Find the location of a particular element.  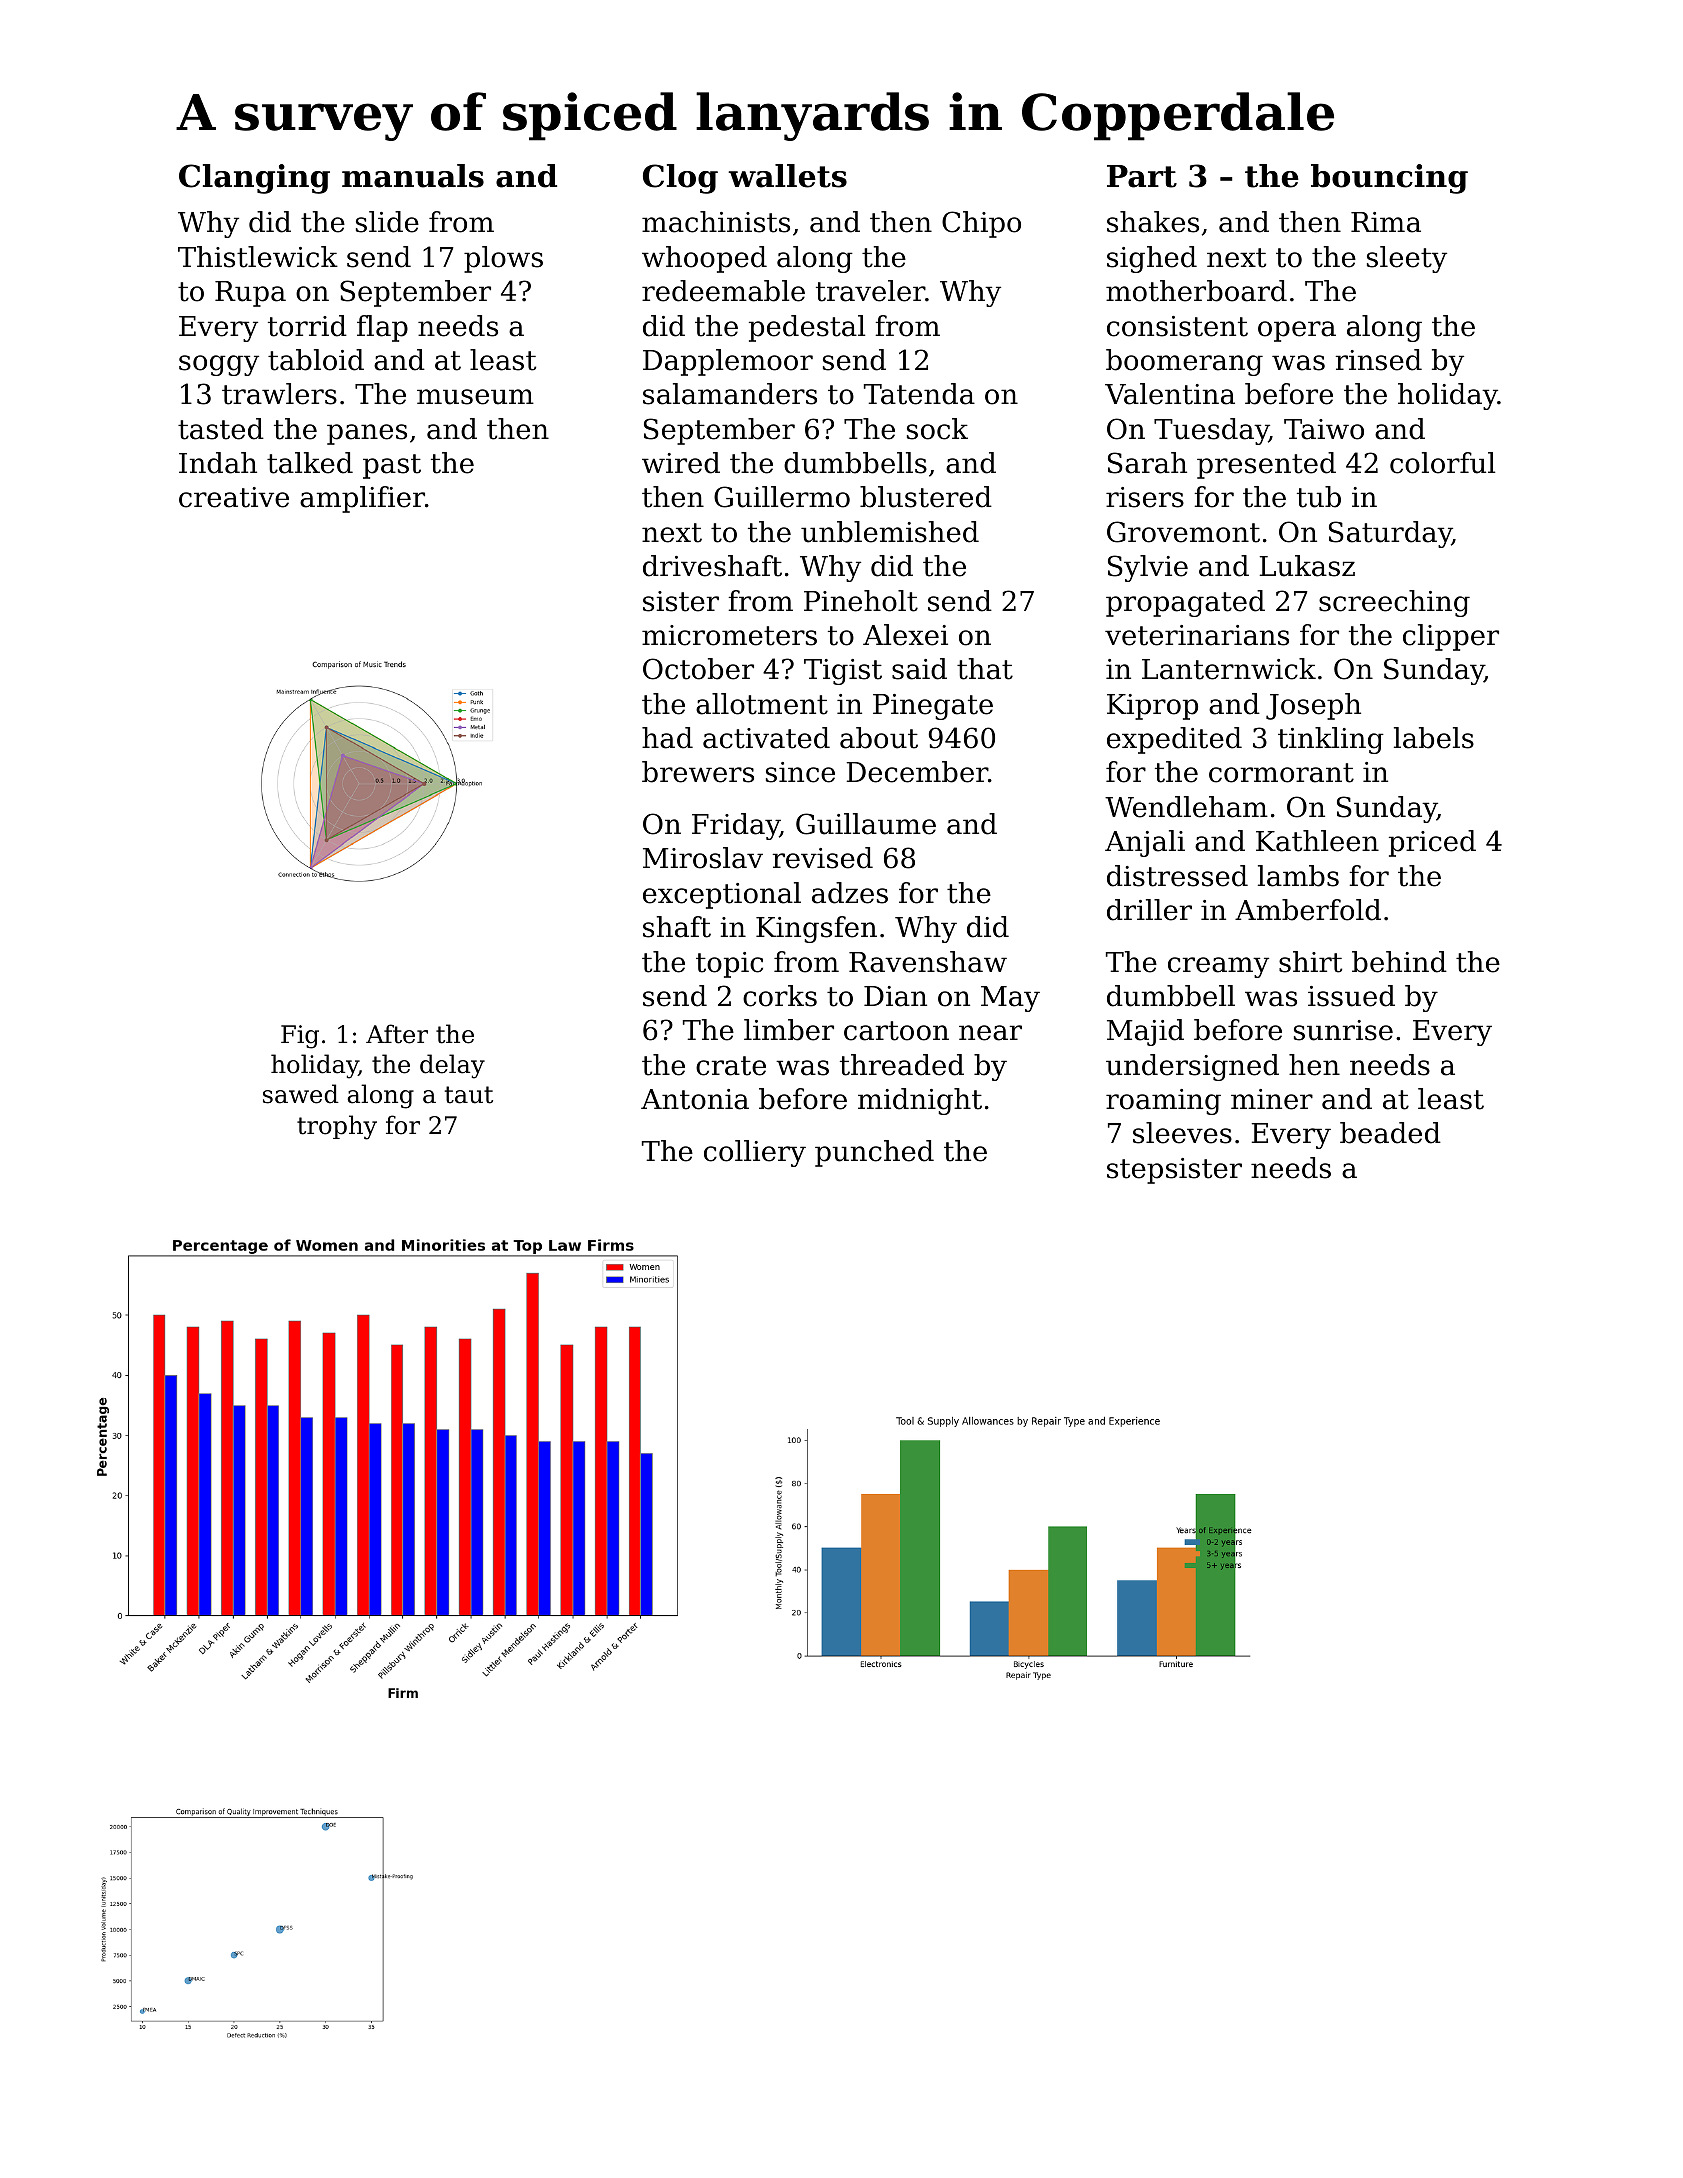

Dian is located at coordinates (895, 996).
